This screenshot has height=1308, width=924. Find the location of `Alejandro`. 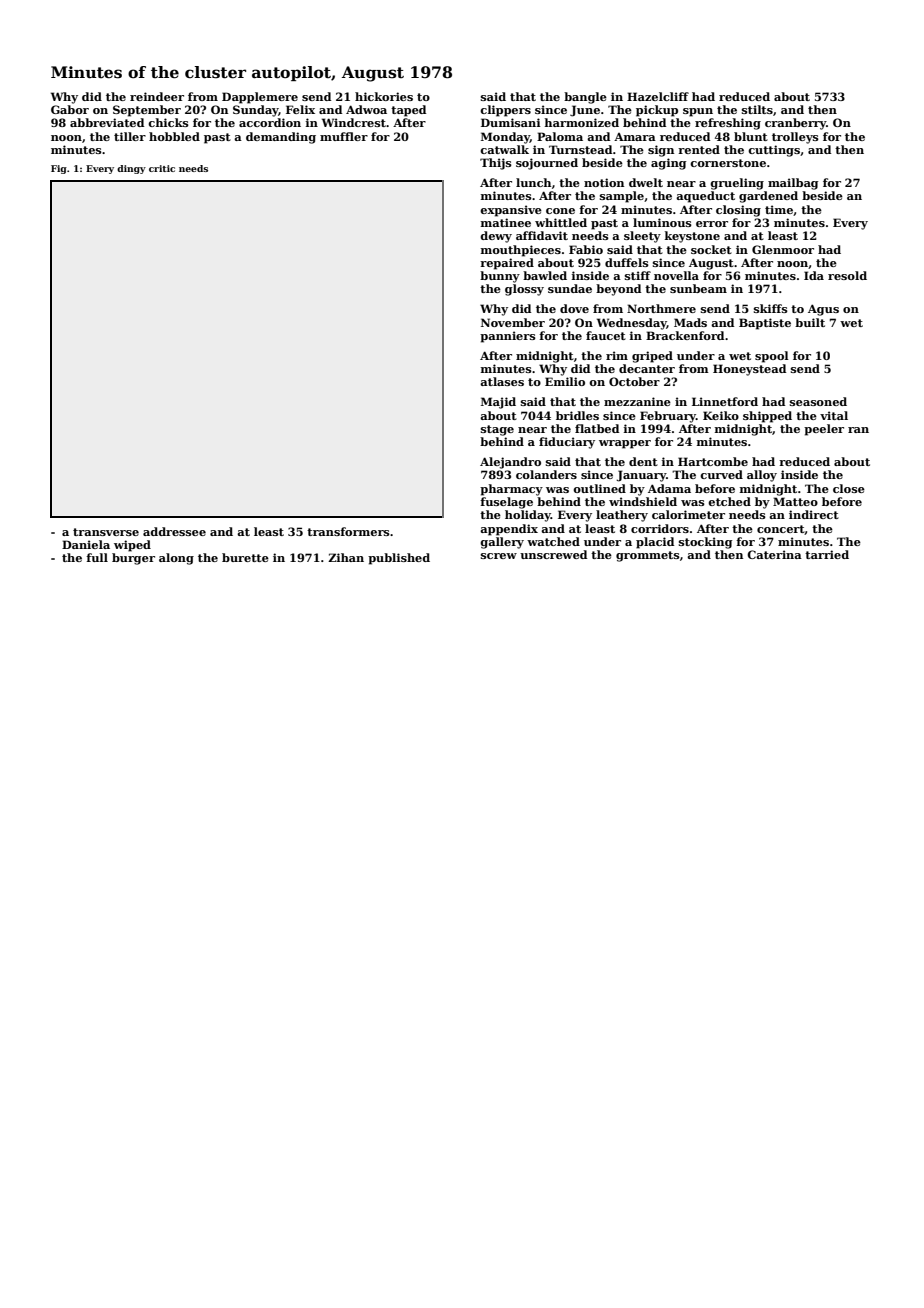

Alejandro is located at coordinates (510, 463).
